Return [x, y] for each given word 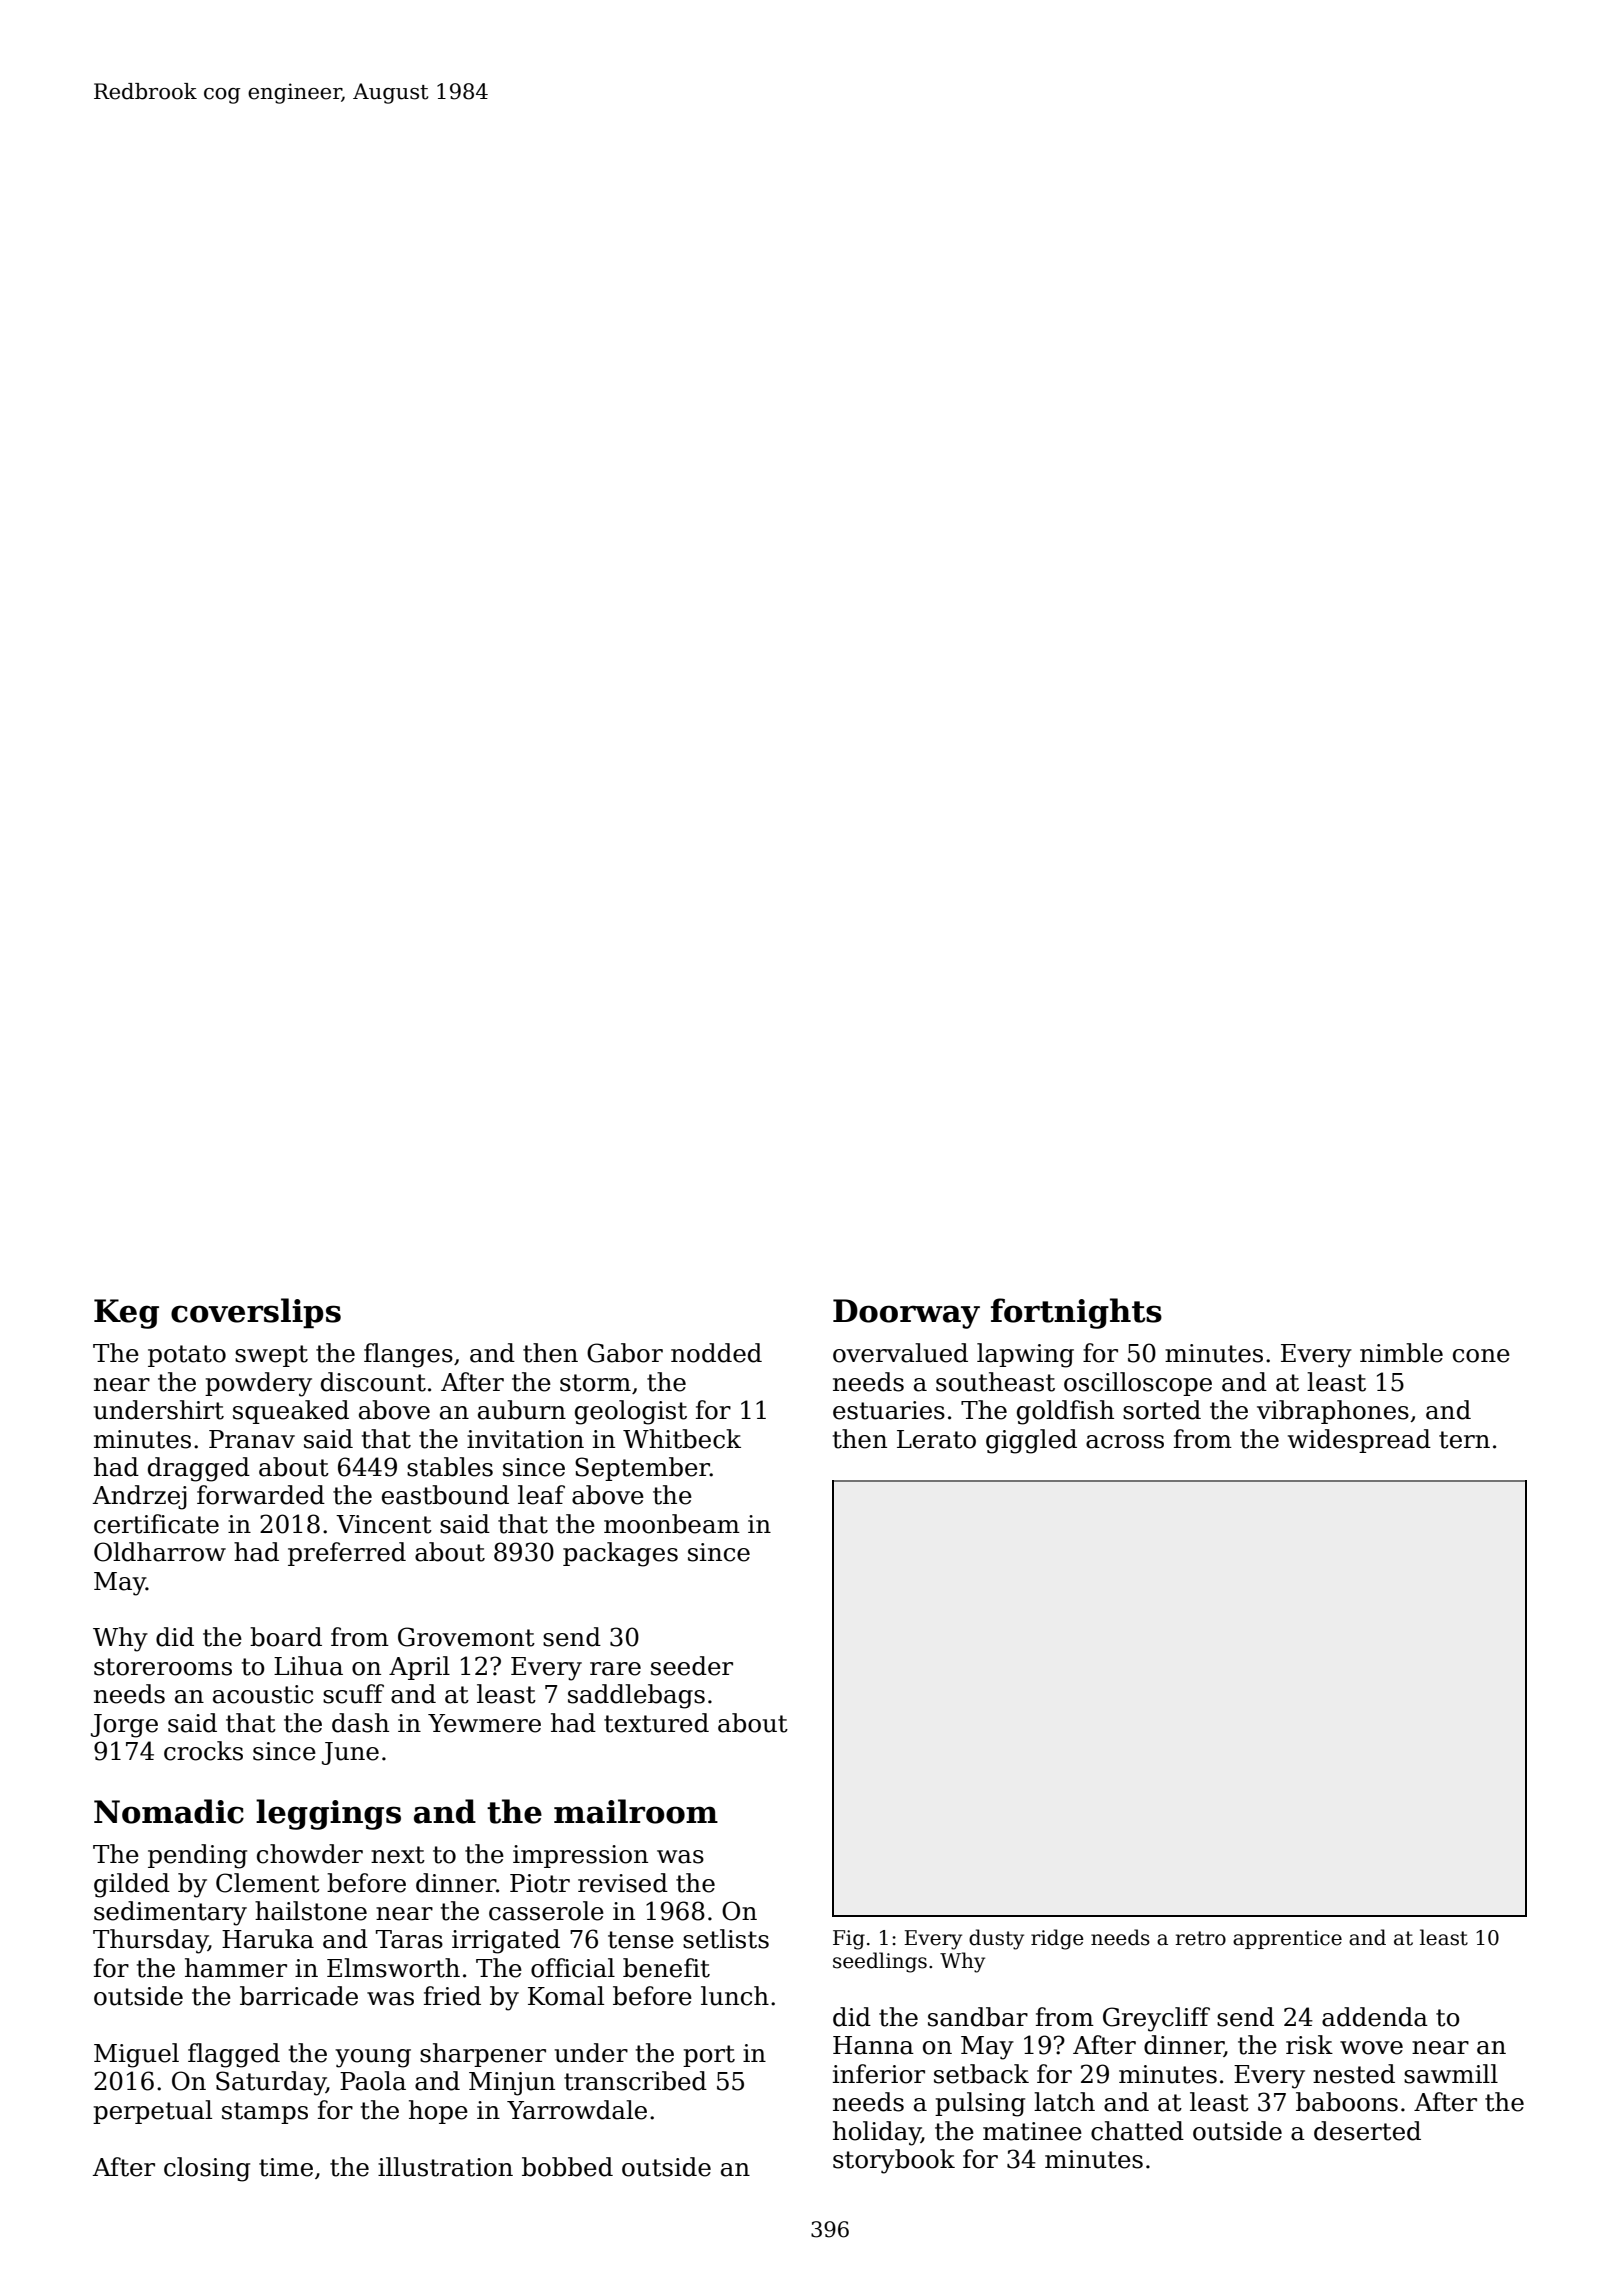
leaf [541, 1495]
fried [452, 1996]
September [642, 1469]
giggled [1031, 1441]
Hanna [873, 2045]
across [1125, 1442]
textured [656, 1723]
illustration [445, 2167]
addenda [1375, 2017]
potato [187, 1356]
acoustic [263, 1694]
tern [1464, 1440]
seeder [692, 1666]
